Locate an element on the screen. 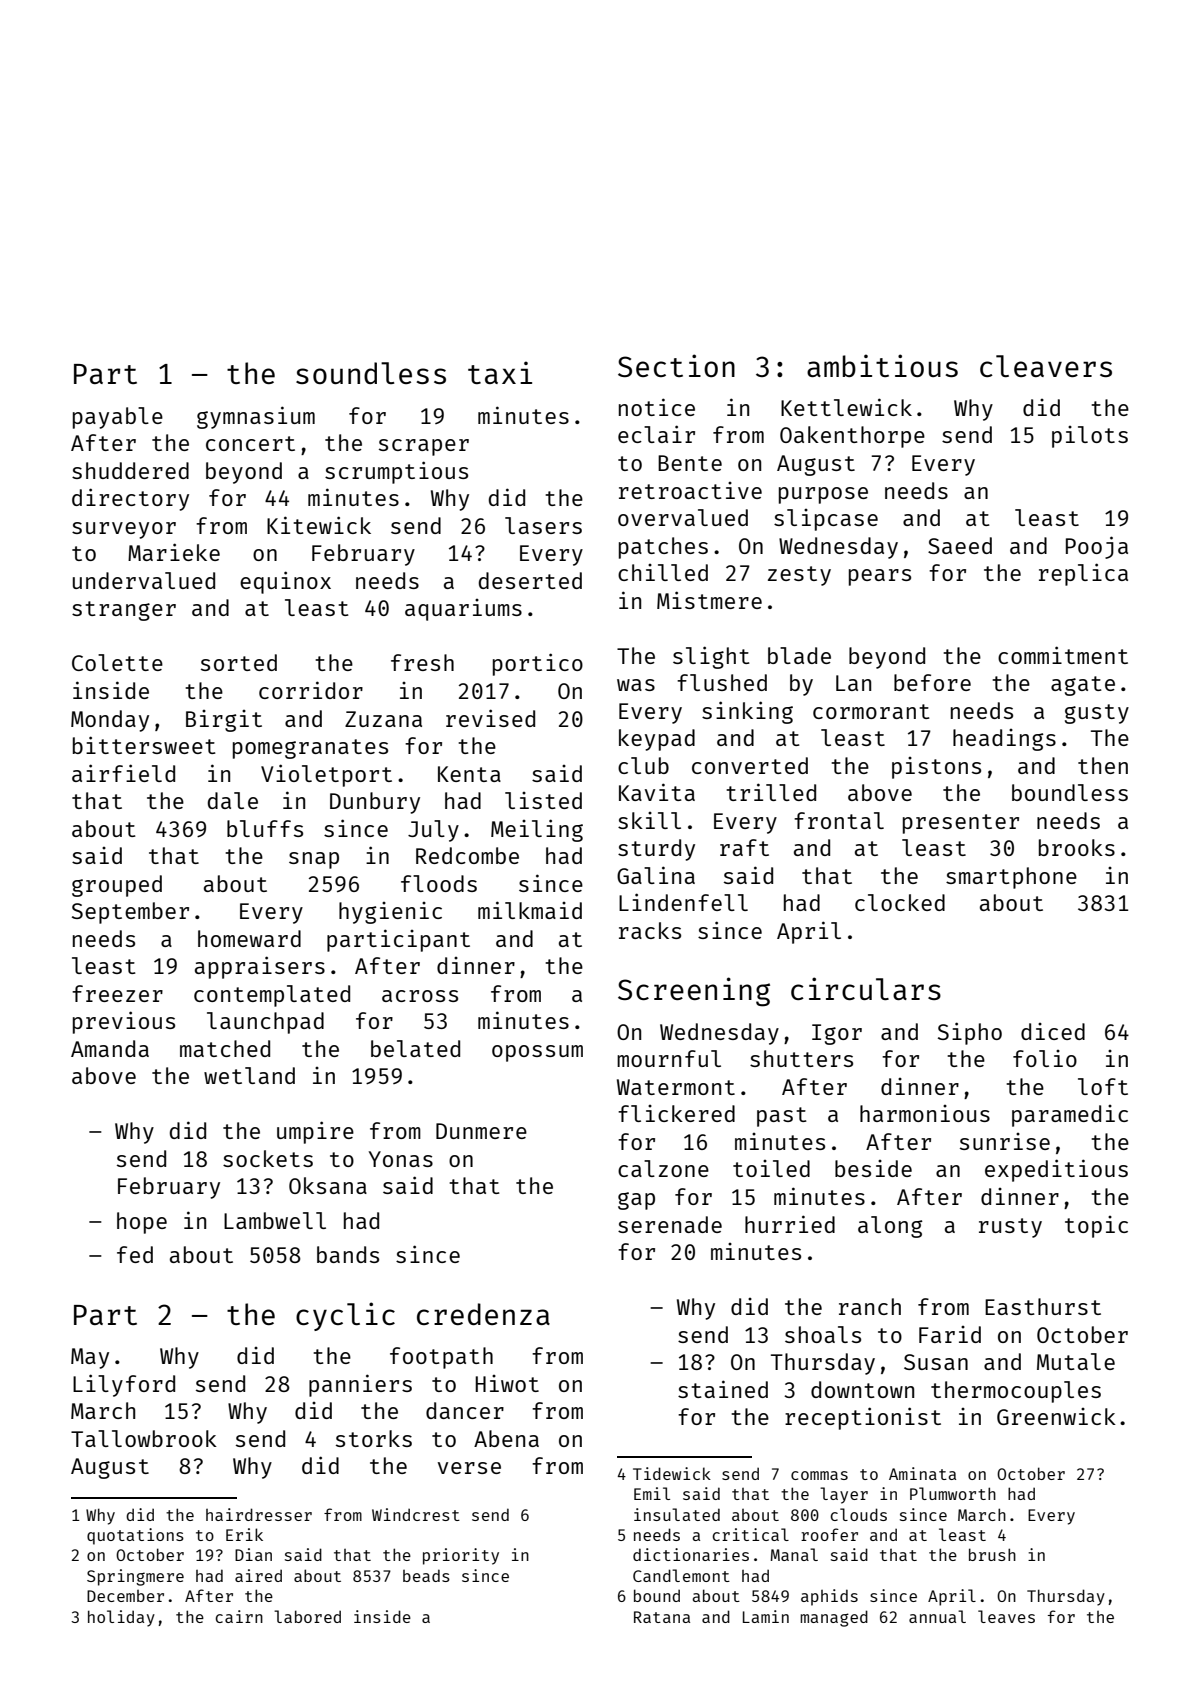  Kettlewick is located at coordinates (846, 407).
